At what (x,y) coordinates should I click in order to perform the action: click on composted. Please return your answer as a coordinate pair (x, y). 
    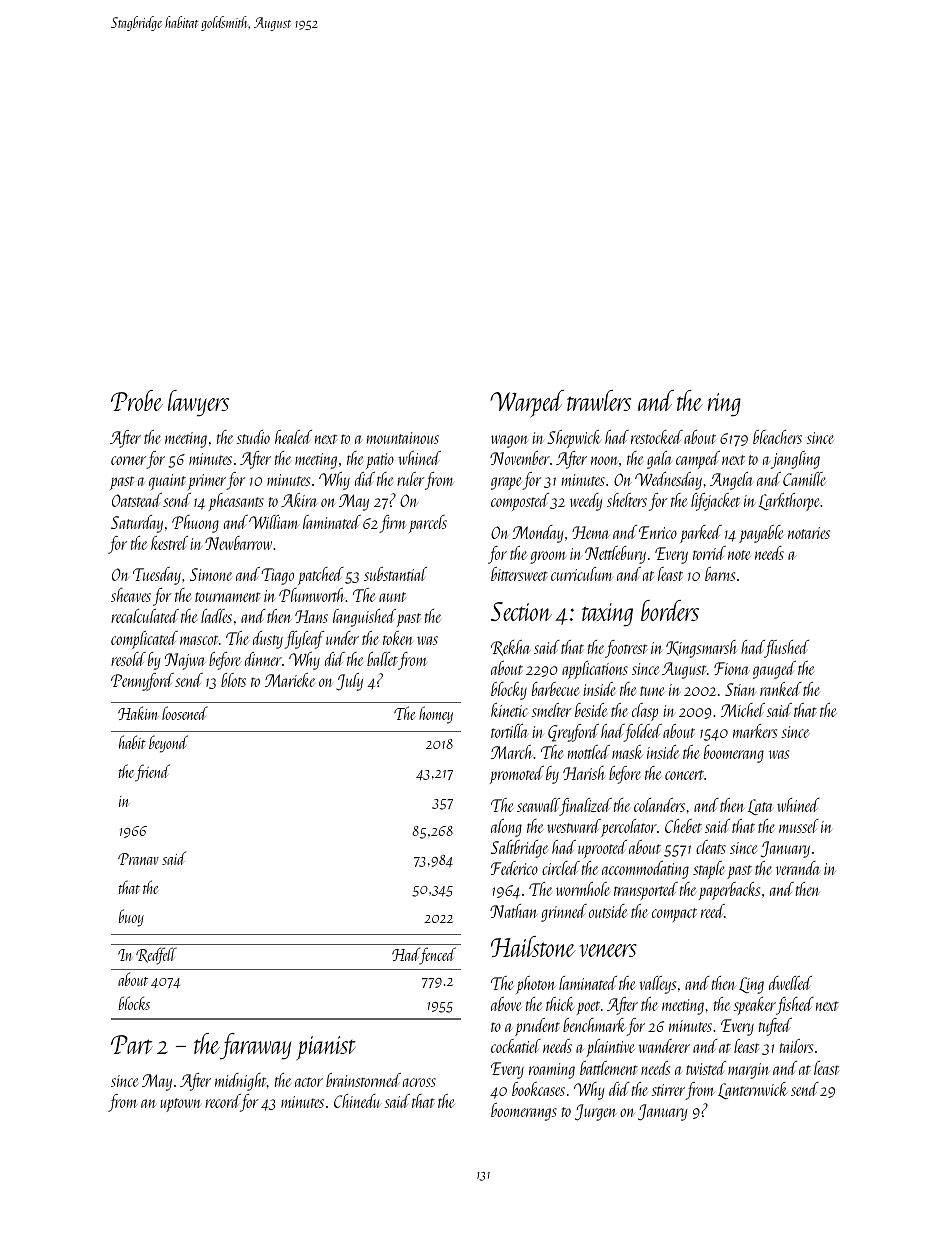
    Looking at the image, I should click on (520, 502).
